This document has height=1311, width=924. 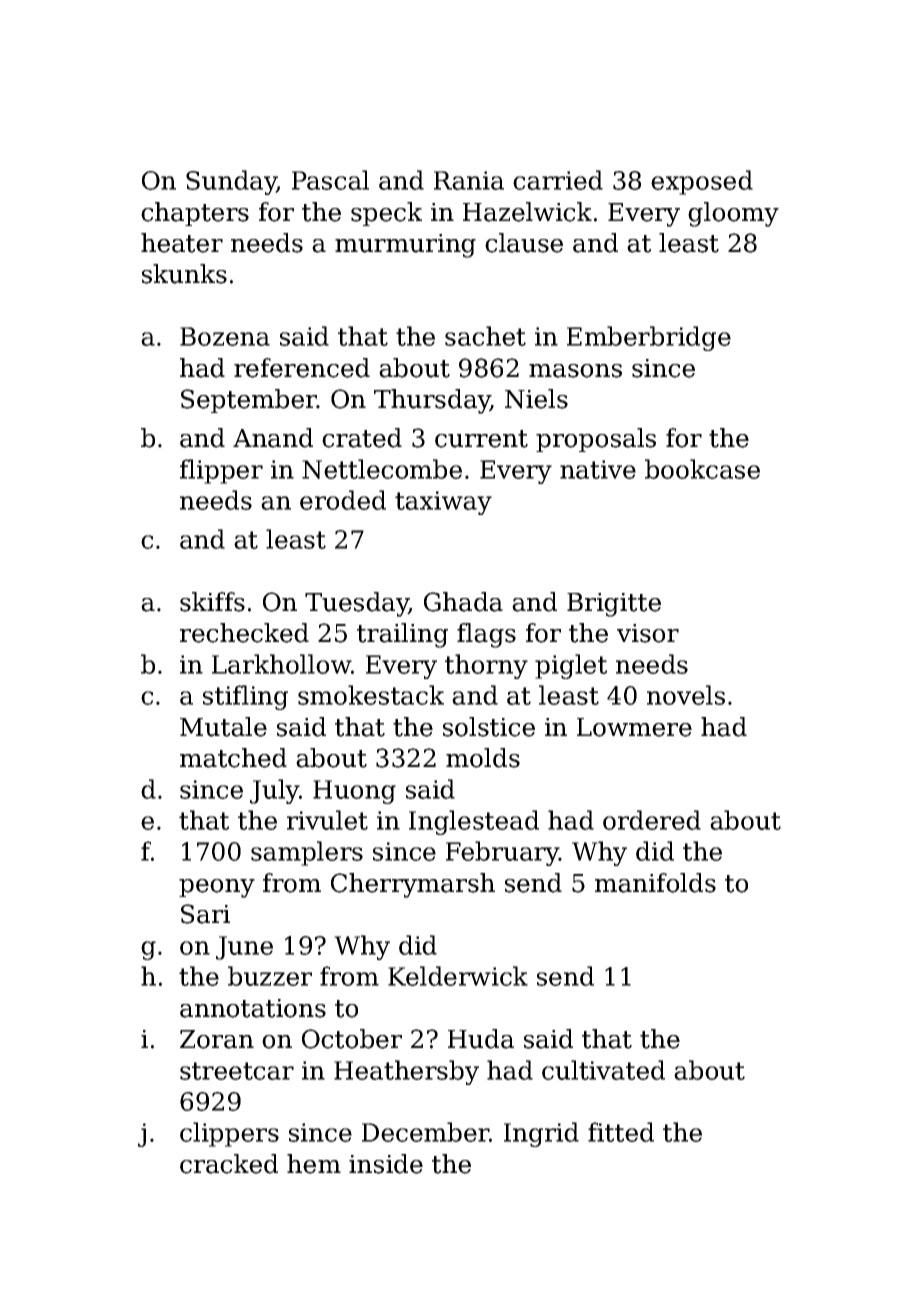 What do you see at coordinates (362, 438) in the document?
I see `crated` at bounding box center [362, 438].
